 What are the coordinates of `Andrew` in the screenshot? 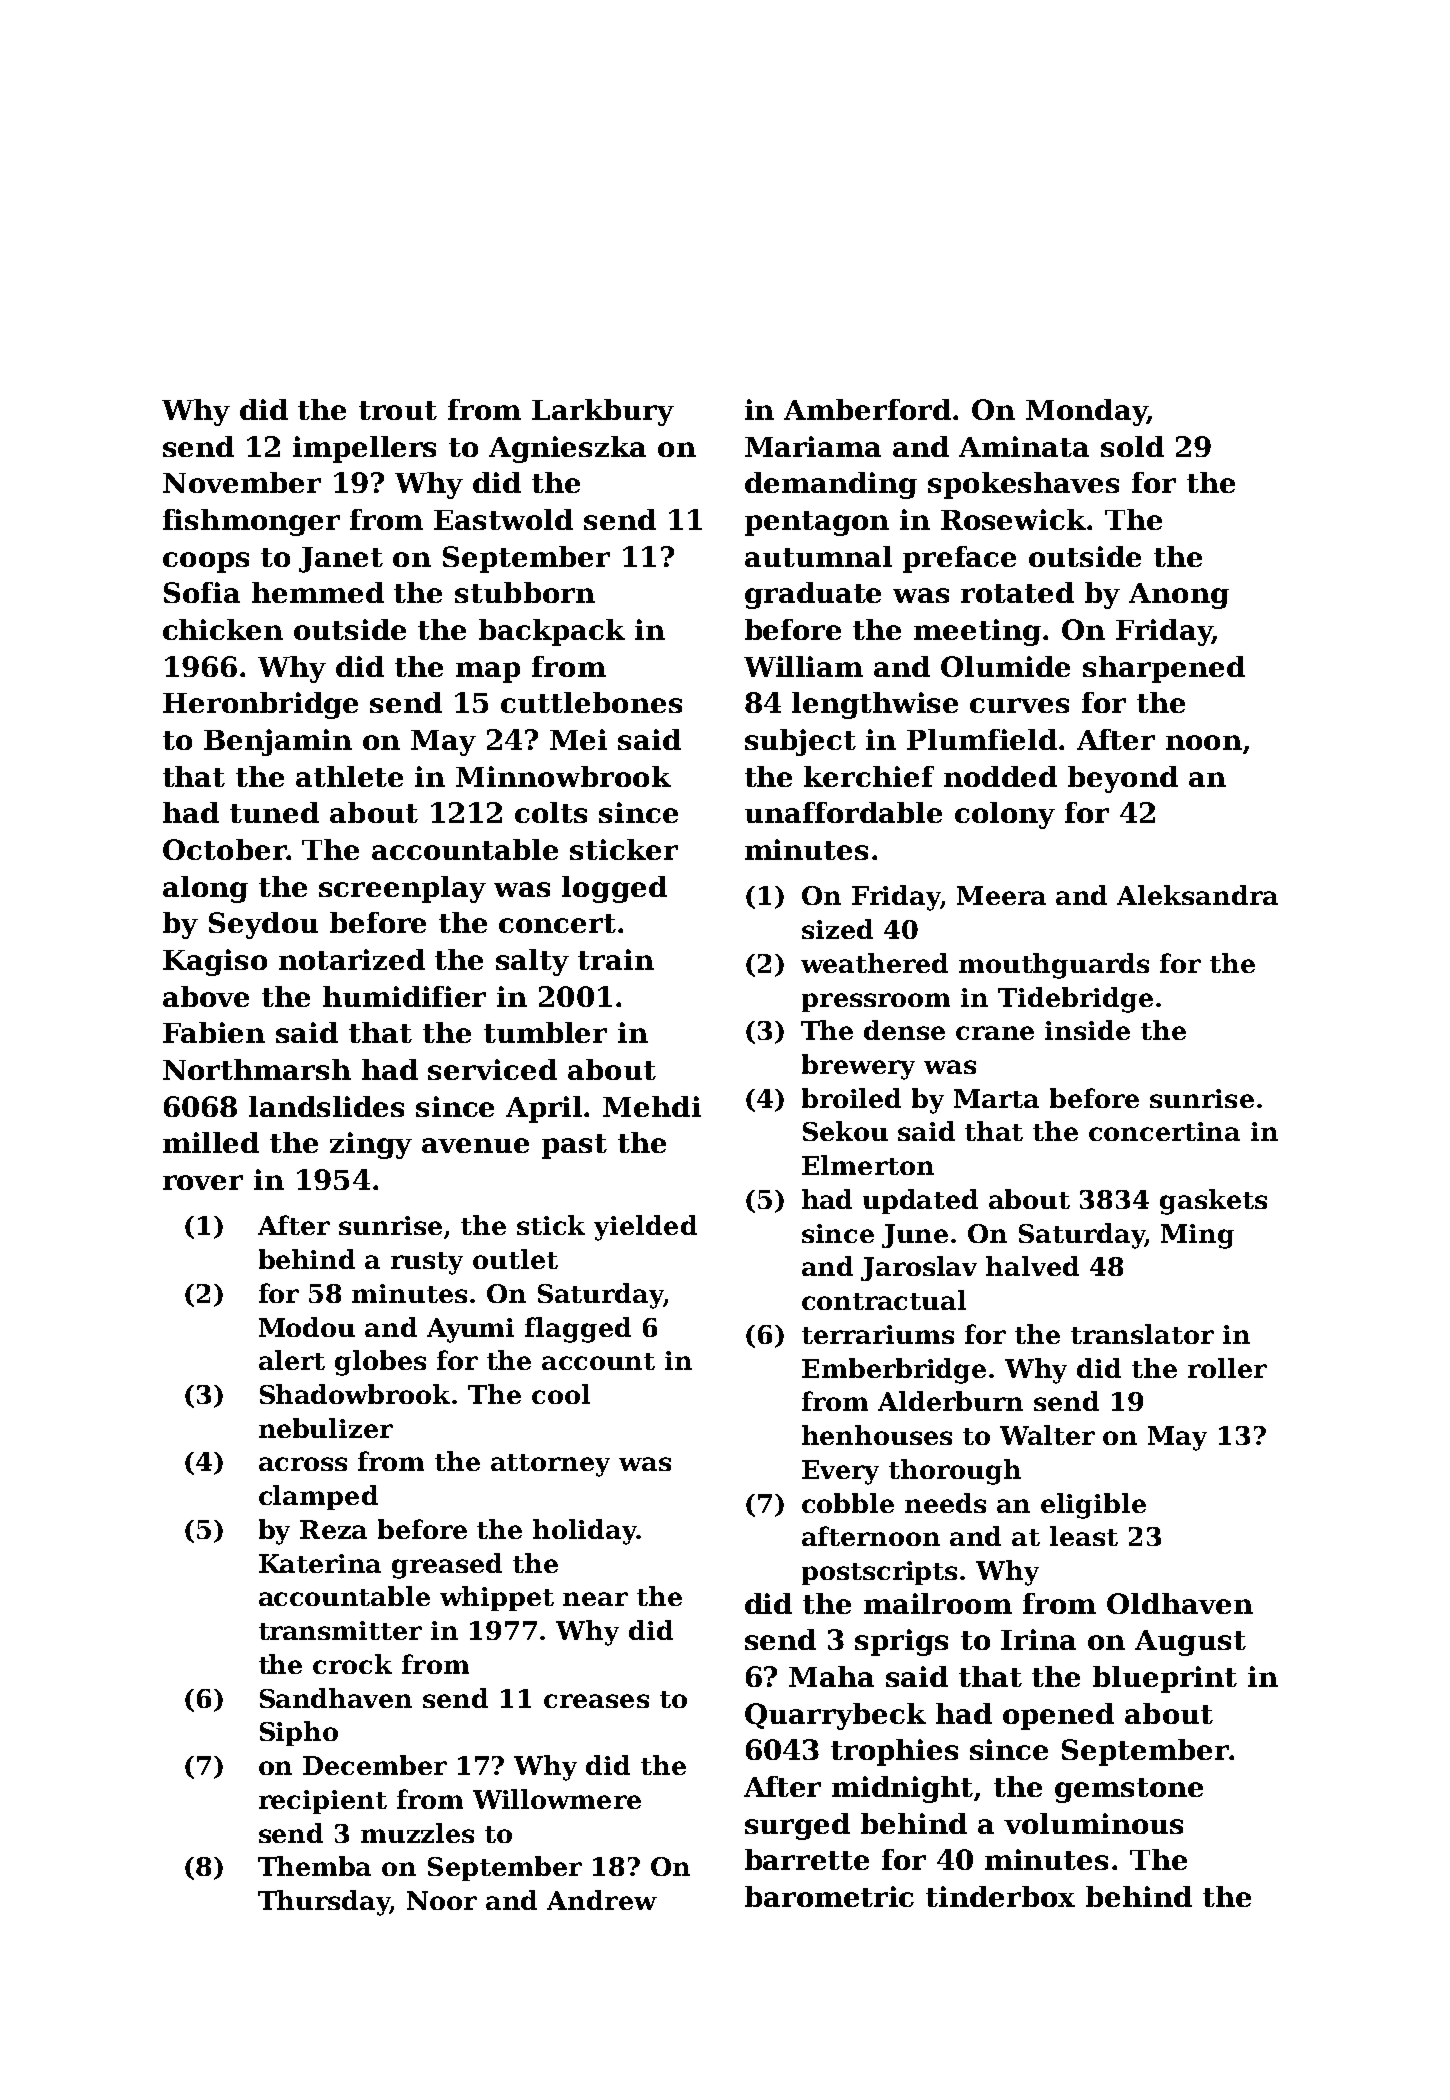 It's located at (602, 1900).
